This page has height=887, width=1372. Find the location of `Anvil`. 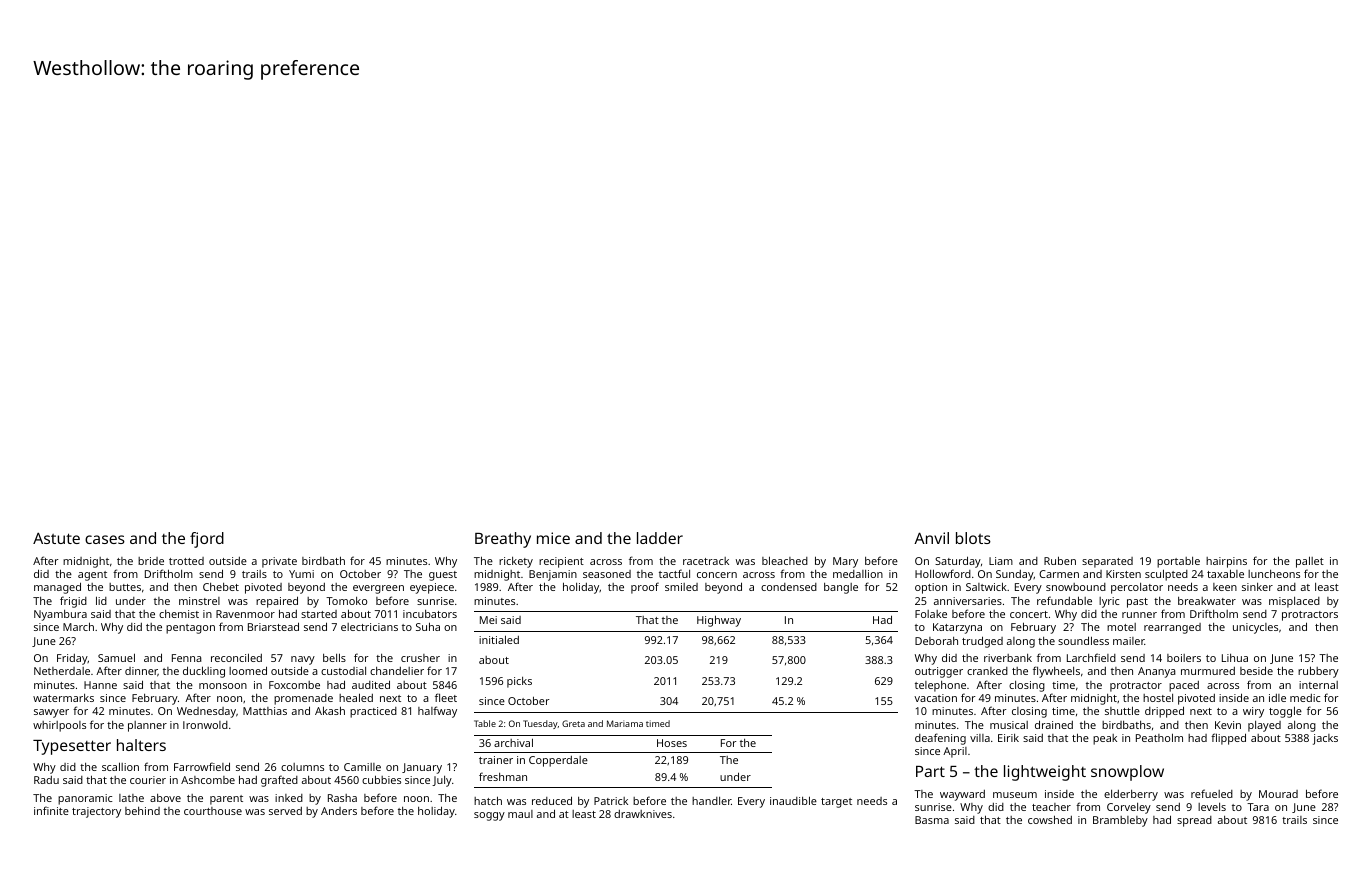

Anvil is located at coordinates (931, 538).
